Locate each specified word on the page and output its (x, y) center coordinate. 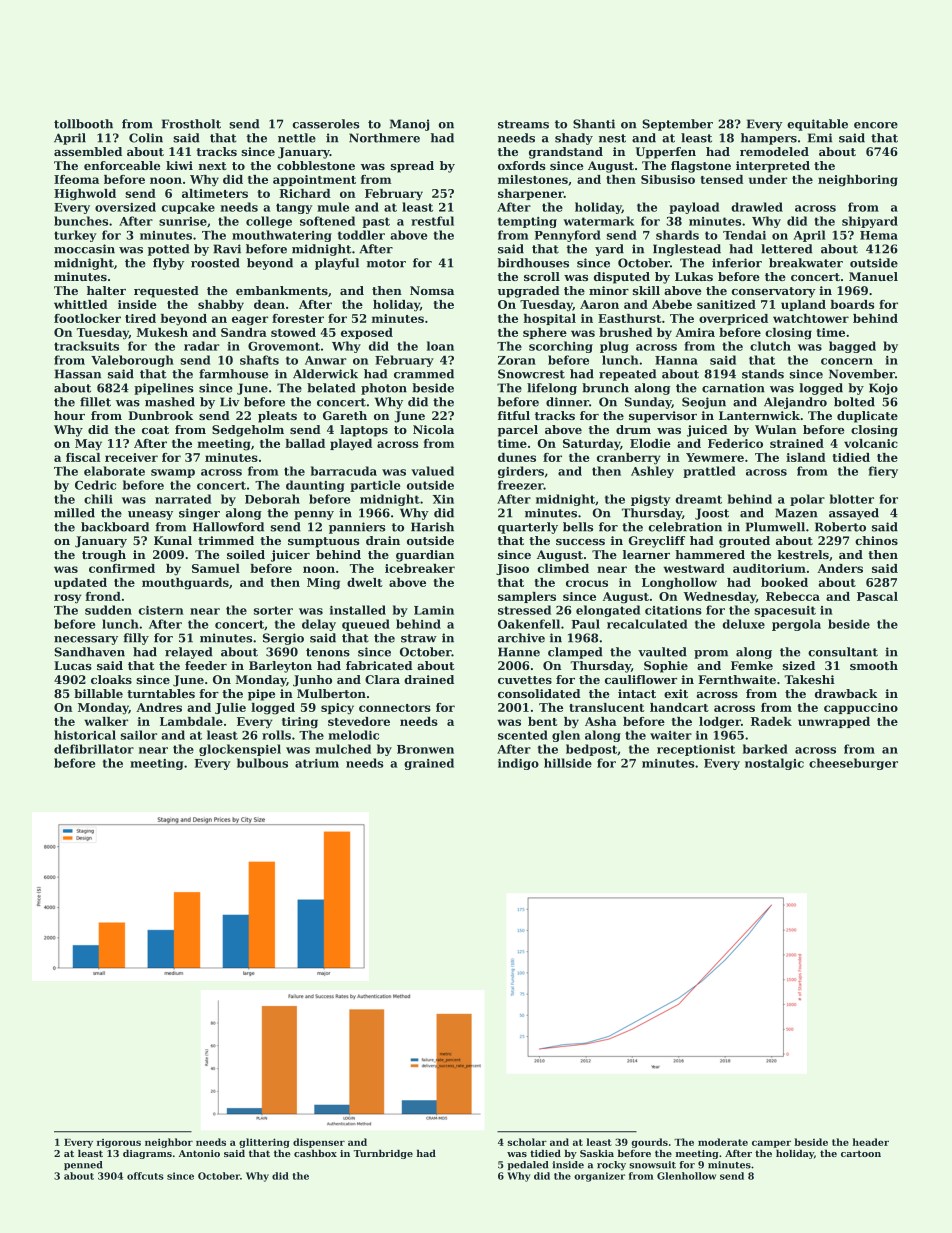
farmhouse (233, 374)
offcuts (145, 1176)
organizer (599, 1177)
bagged (852, 347)
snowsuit (652, 1165)
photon (384, 389)
